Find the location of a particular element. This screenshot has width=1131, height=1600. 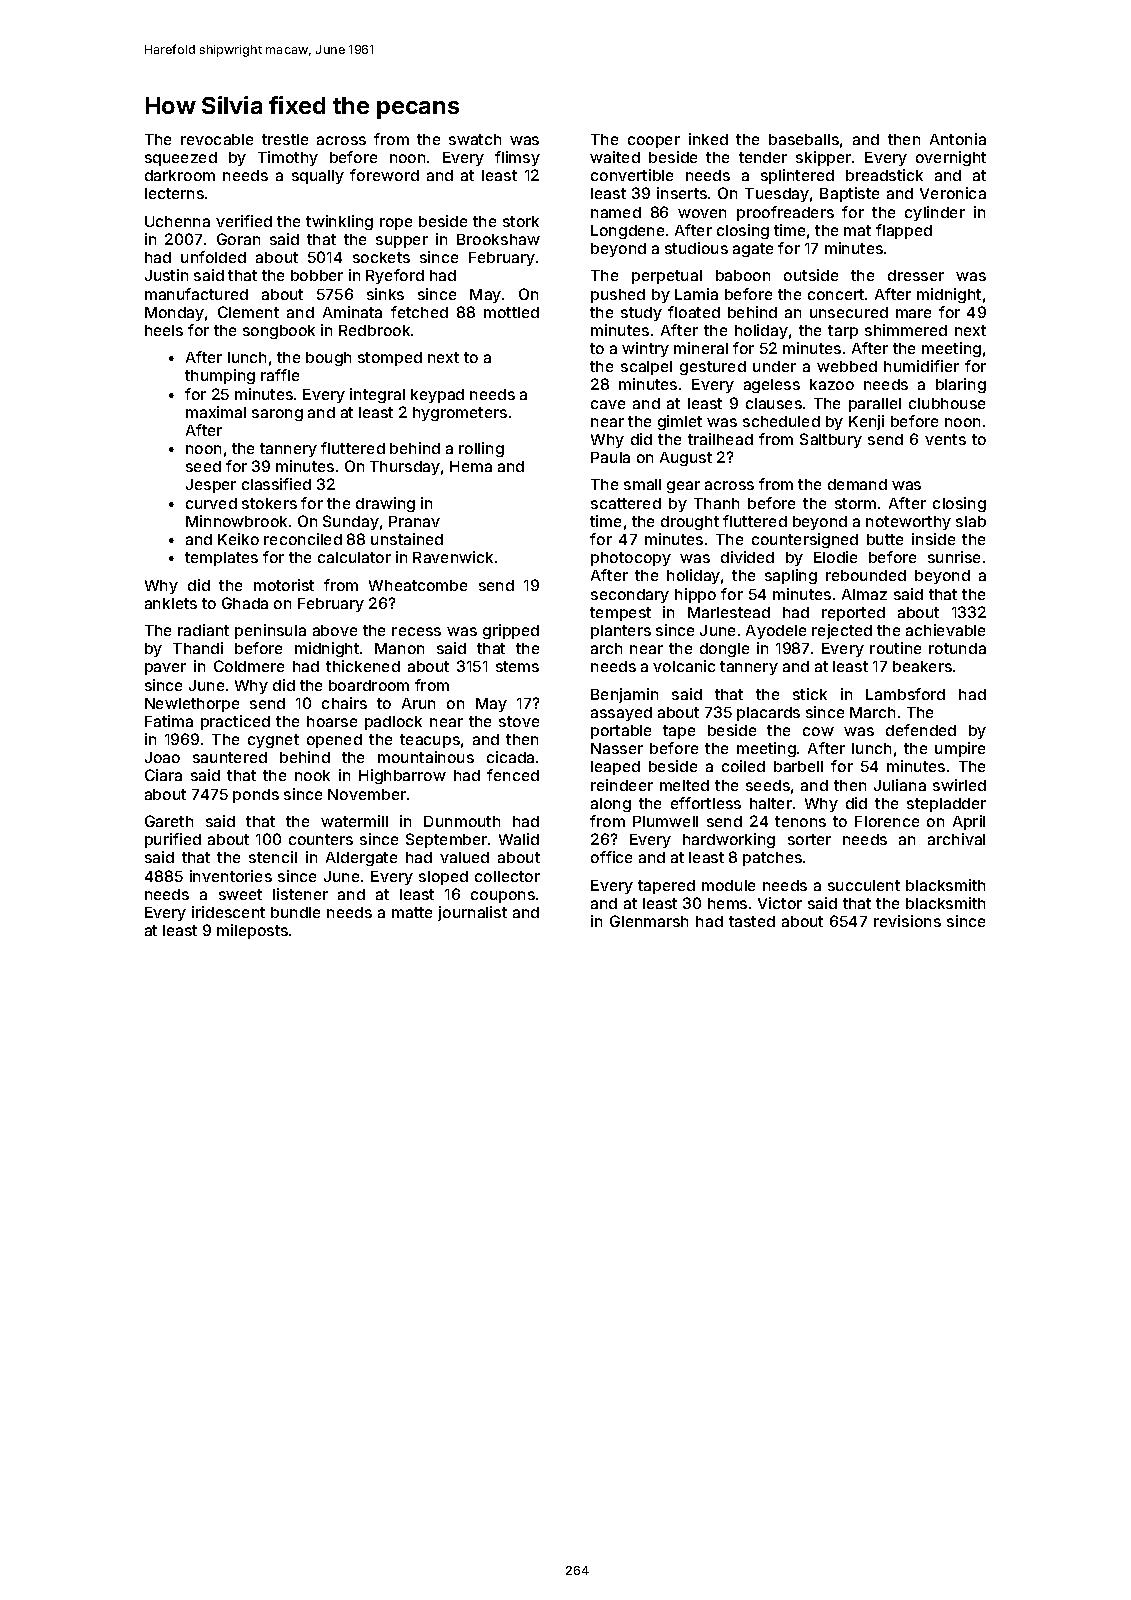

revocable is located at coordinates (217, 139).
